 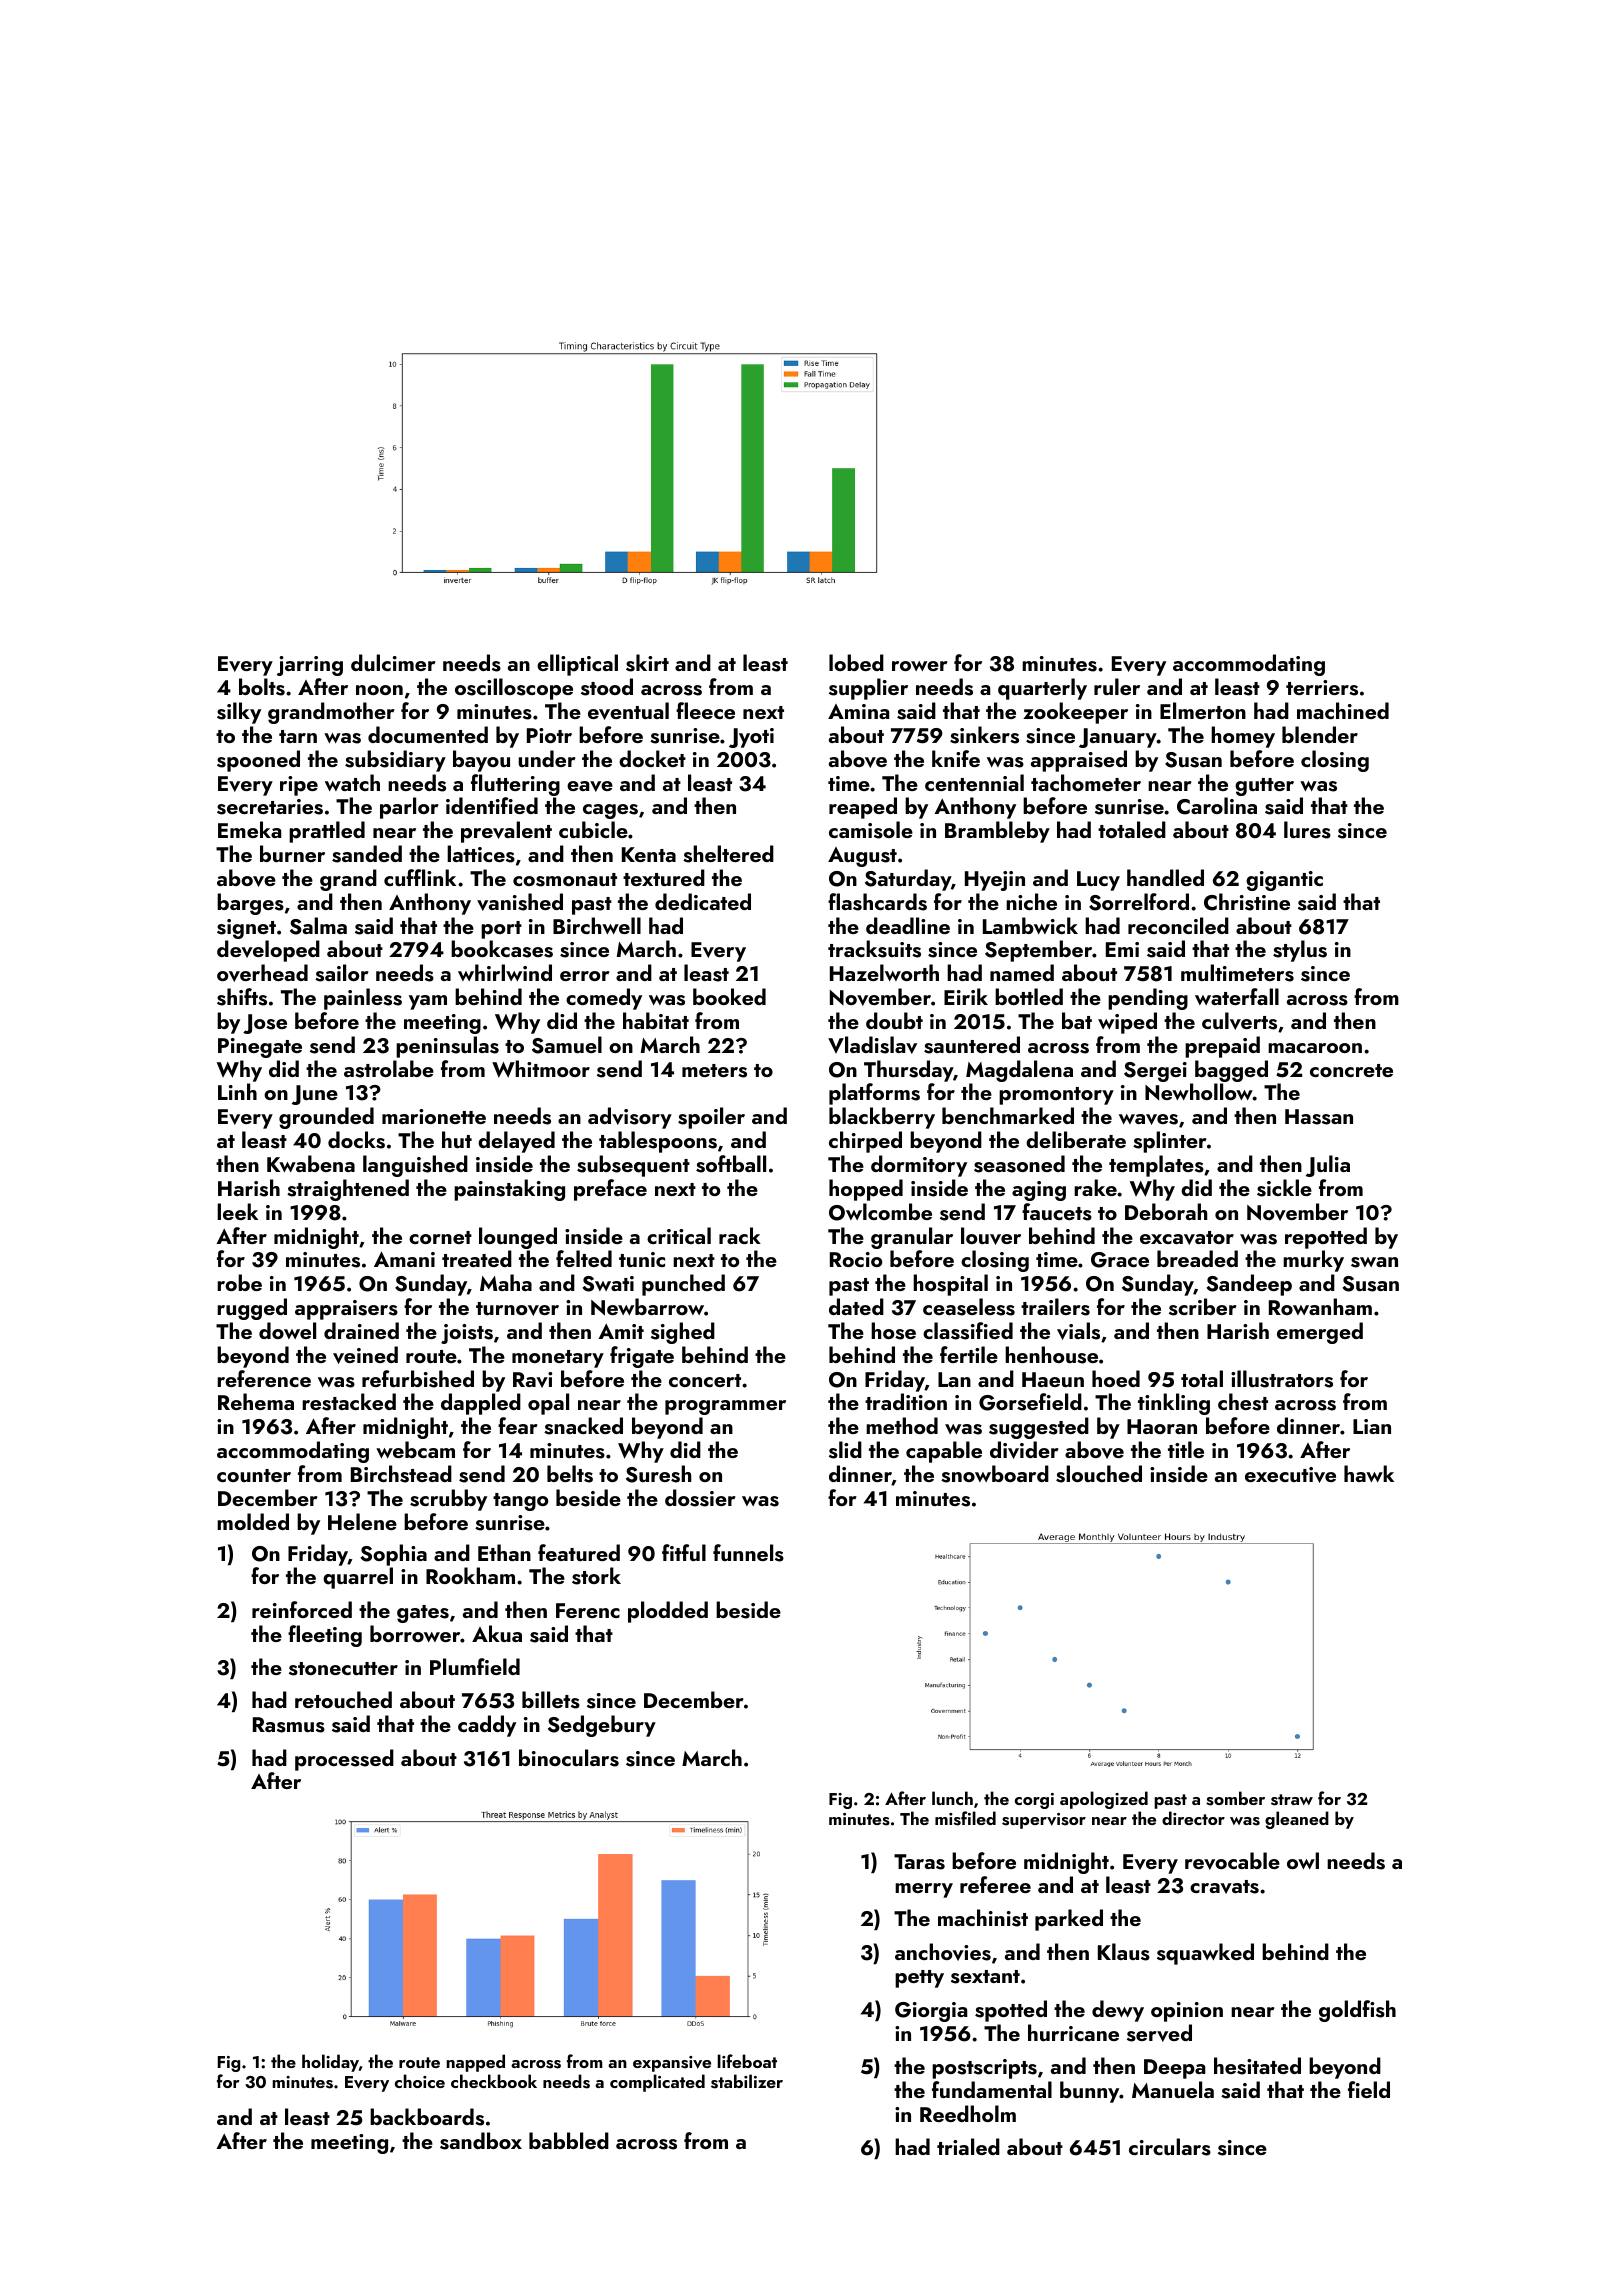 I want to click on scriber, so click(x=1202, y=1307).
